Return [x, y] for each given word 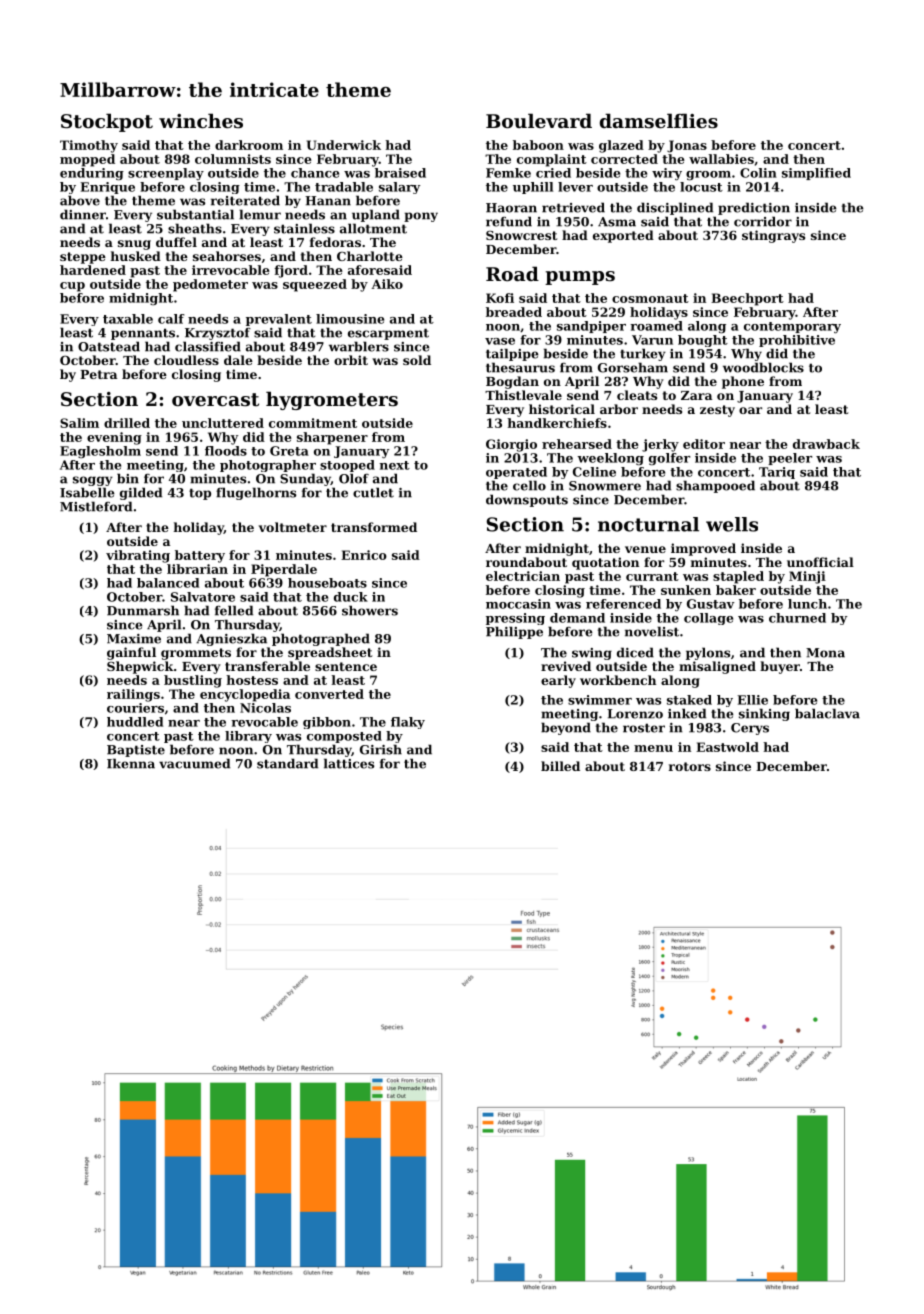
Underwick [344, 145]
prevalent [279, 320]
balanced [168, 583]
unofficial [820, 562]
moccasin [518, 604]
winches [201, 121]
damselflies [659, 120]
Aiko [387, 284]
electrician [523, 576]
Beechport [747, 299]
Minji [807, 577]
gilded [141, 493]
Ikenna [131, 763]
